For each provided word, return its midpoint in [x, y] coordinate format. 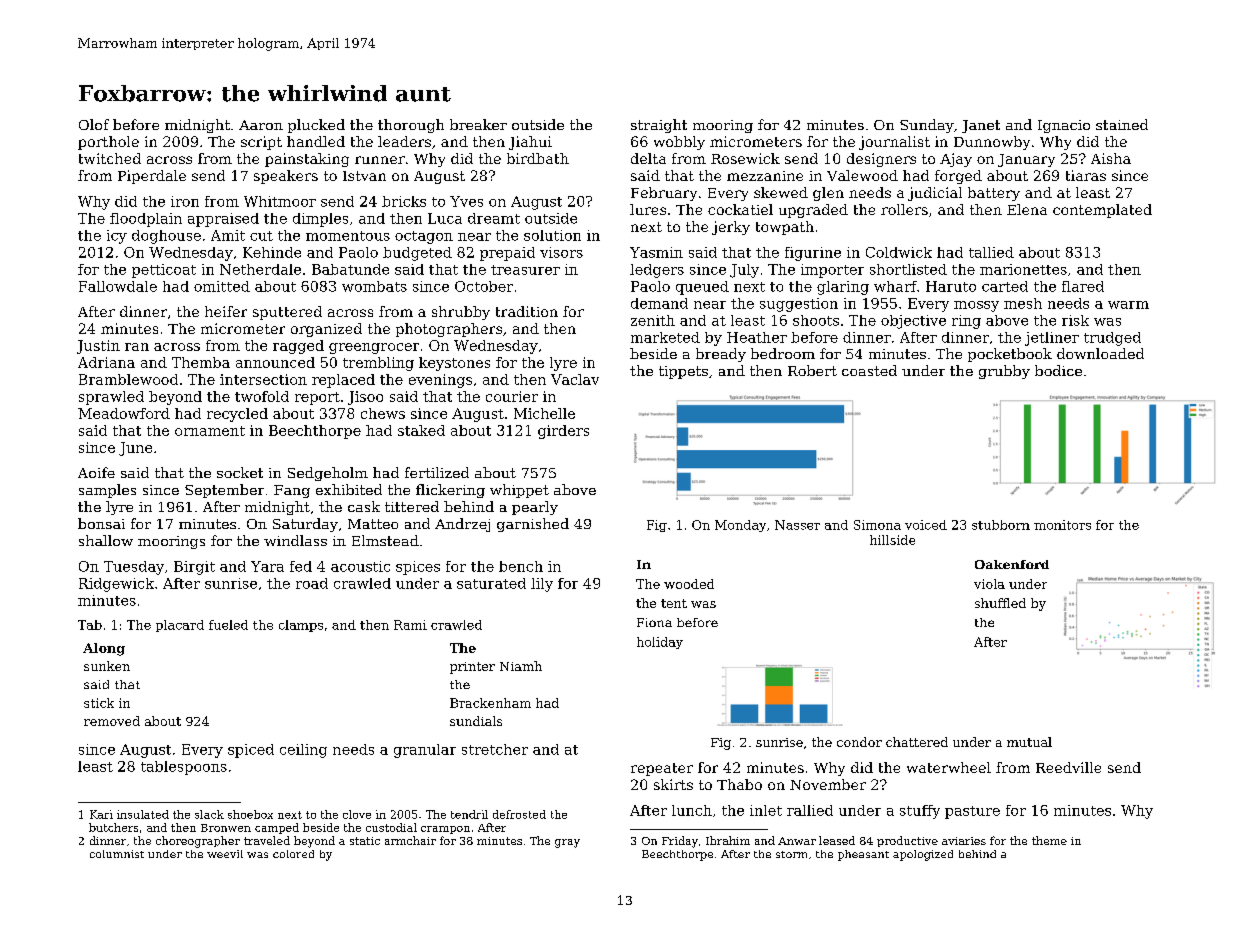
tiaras [1086, 175]
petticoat [164, 271]
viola [989, 584]
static [365, 841]
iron [185, 201]
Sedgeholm [328, 474]
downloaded [1100, 353]
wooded [689, 584]
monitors [1062, 525]
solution [552, 235]
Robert [812, 370]
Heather [757, 337]
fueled [228, 625]
